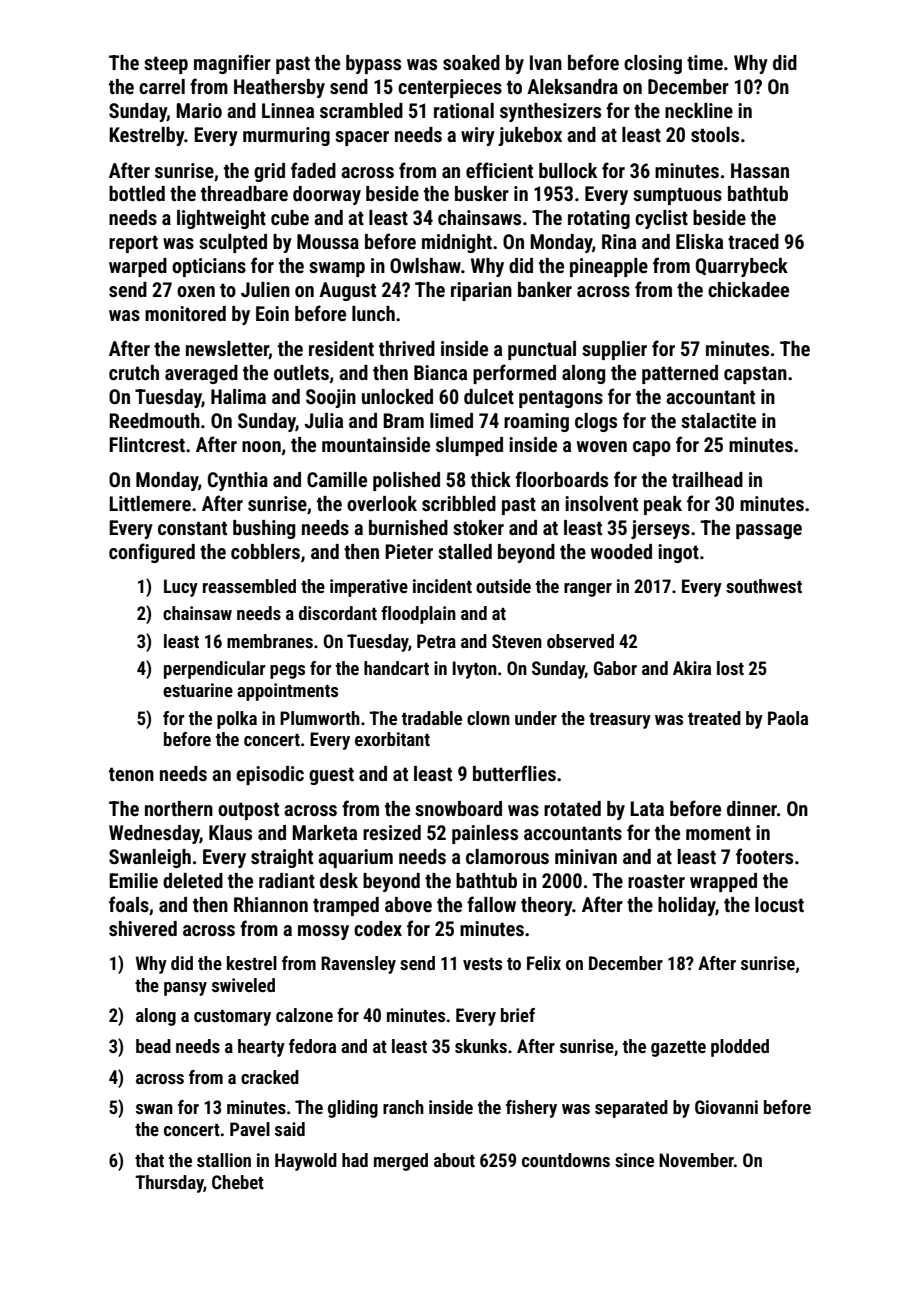  I want to click on steep, so click(166, 65).
